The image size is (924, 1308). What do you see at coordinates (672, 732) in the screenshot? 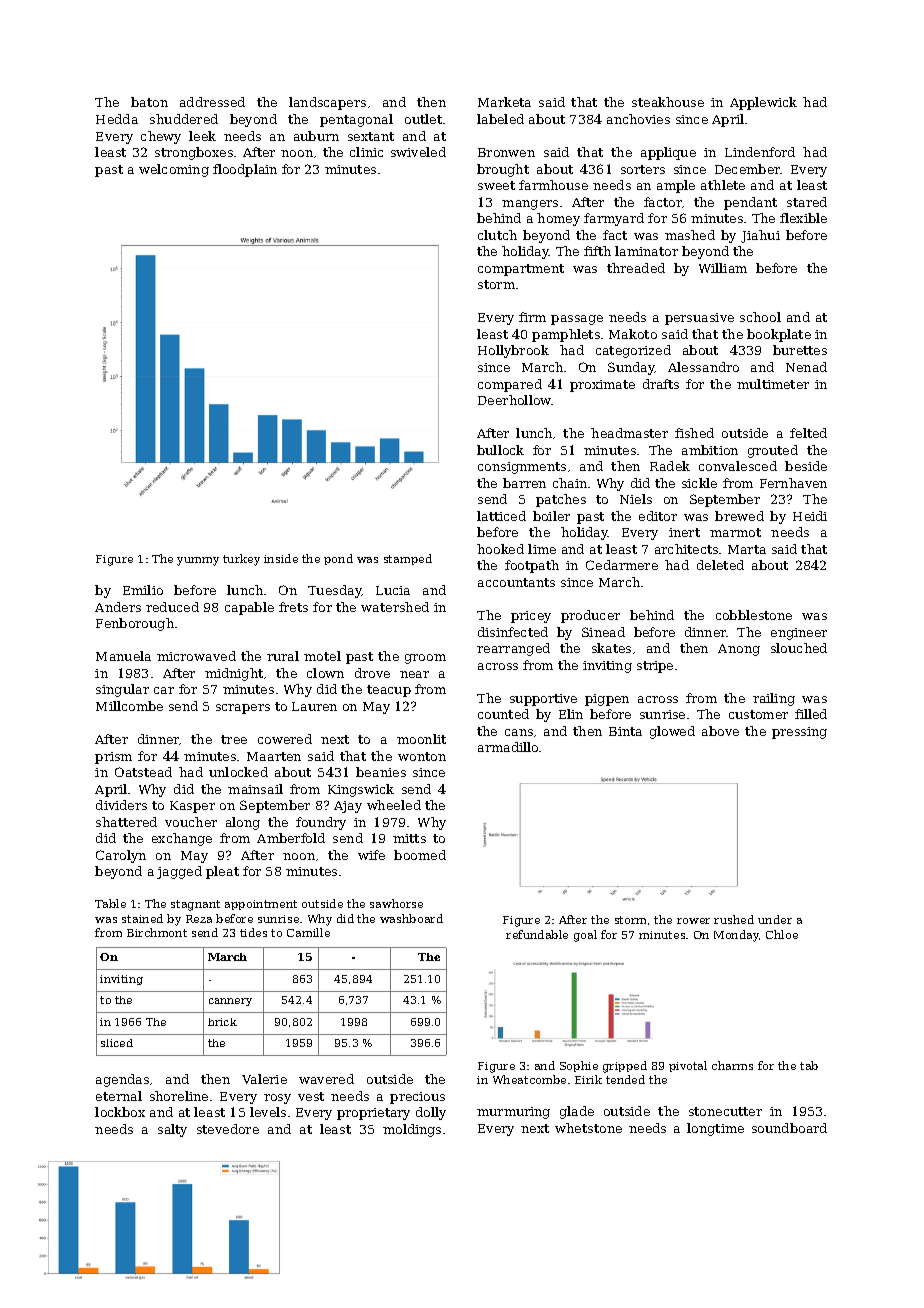
I see `glowed` at bounding box center [672, 732].
